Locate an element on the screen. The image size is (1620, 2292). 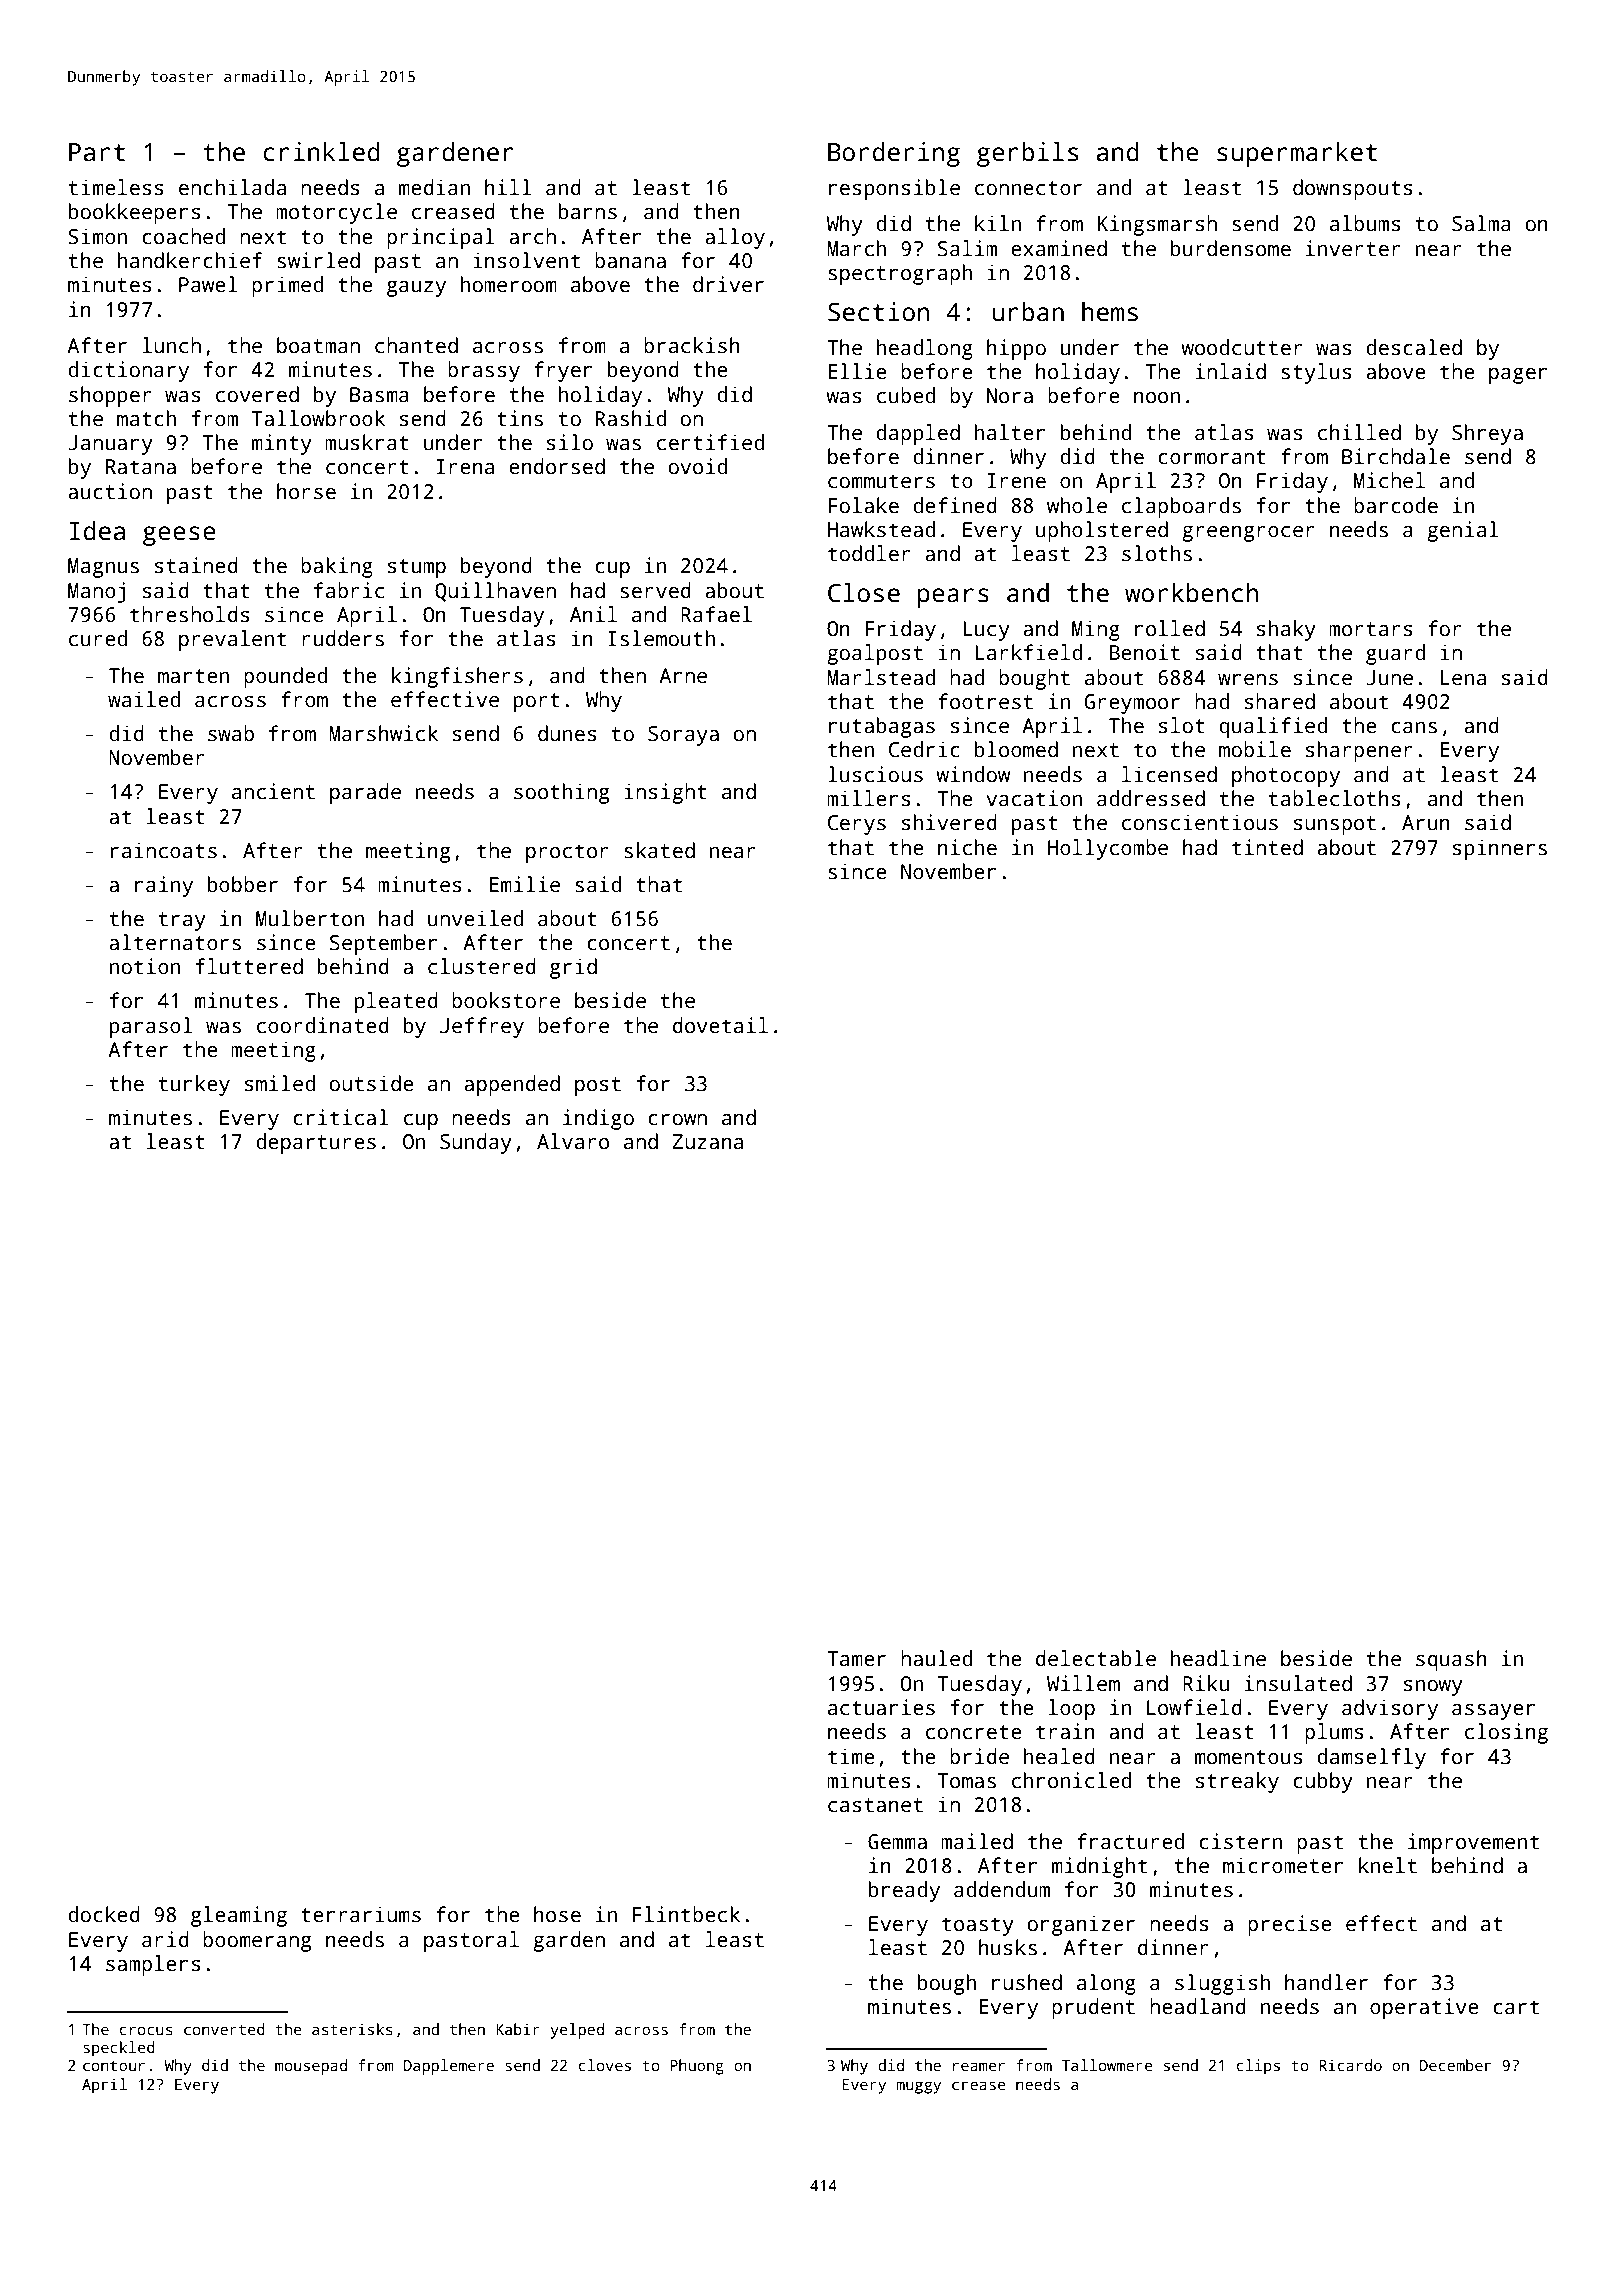
Zuzana is located at coordinates (707, 1142).
